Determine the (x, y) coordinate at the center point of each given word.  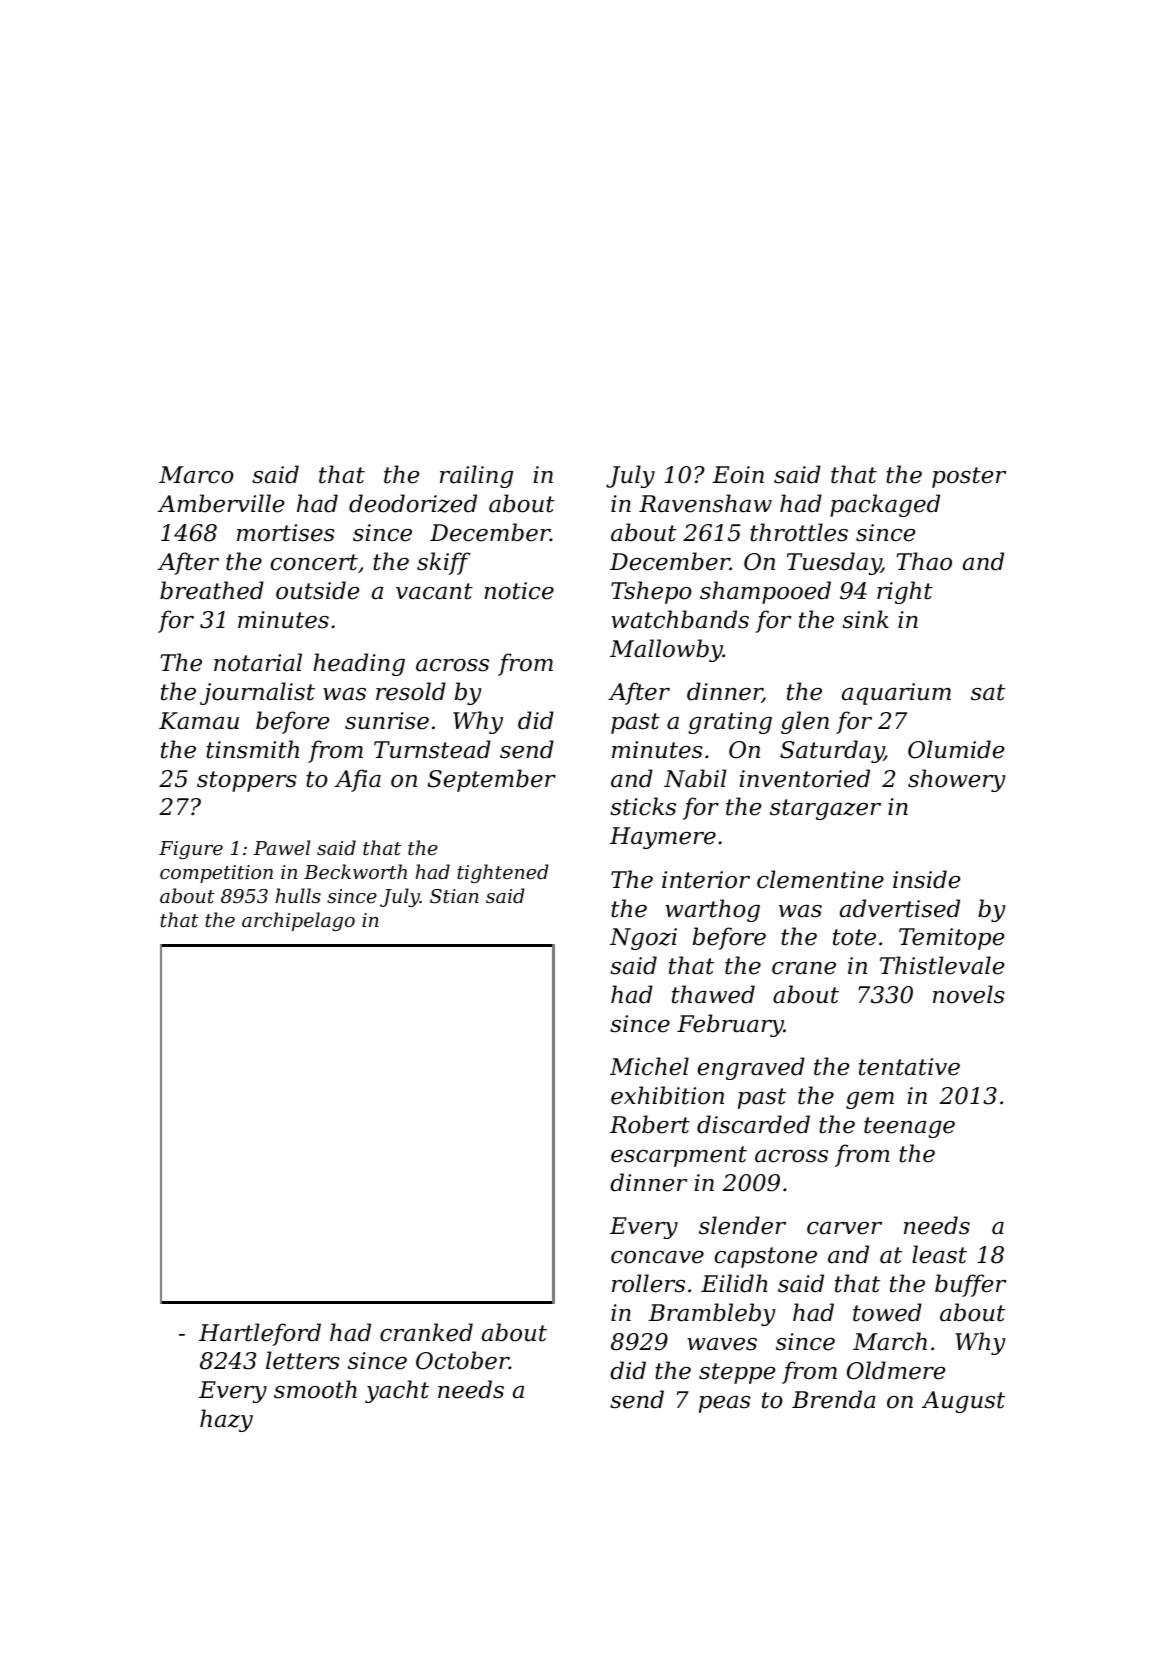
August (963, 1402)
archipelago (298, 921)
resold (411, 691)
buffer (970, 1285)
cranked (426, 1332)
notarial (258, 662)
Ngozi (643, 939)
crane (804, 968)
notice (519, 591)
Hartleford (260, 1334)
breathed (212, 590)
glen (805, 722)
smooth (315, 1389)
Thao (924, 561)
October (462, 1360)
